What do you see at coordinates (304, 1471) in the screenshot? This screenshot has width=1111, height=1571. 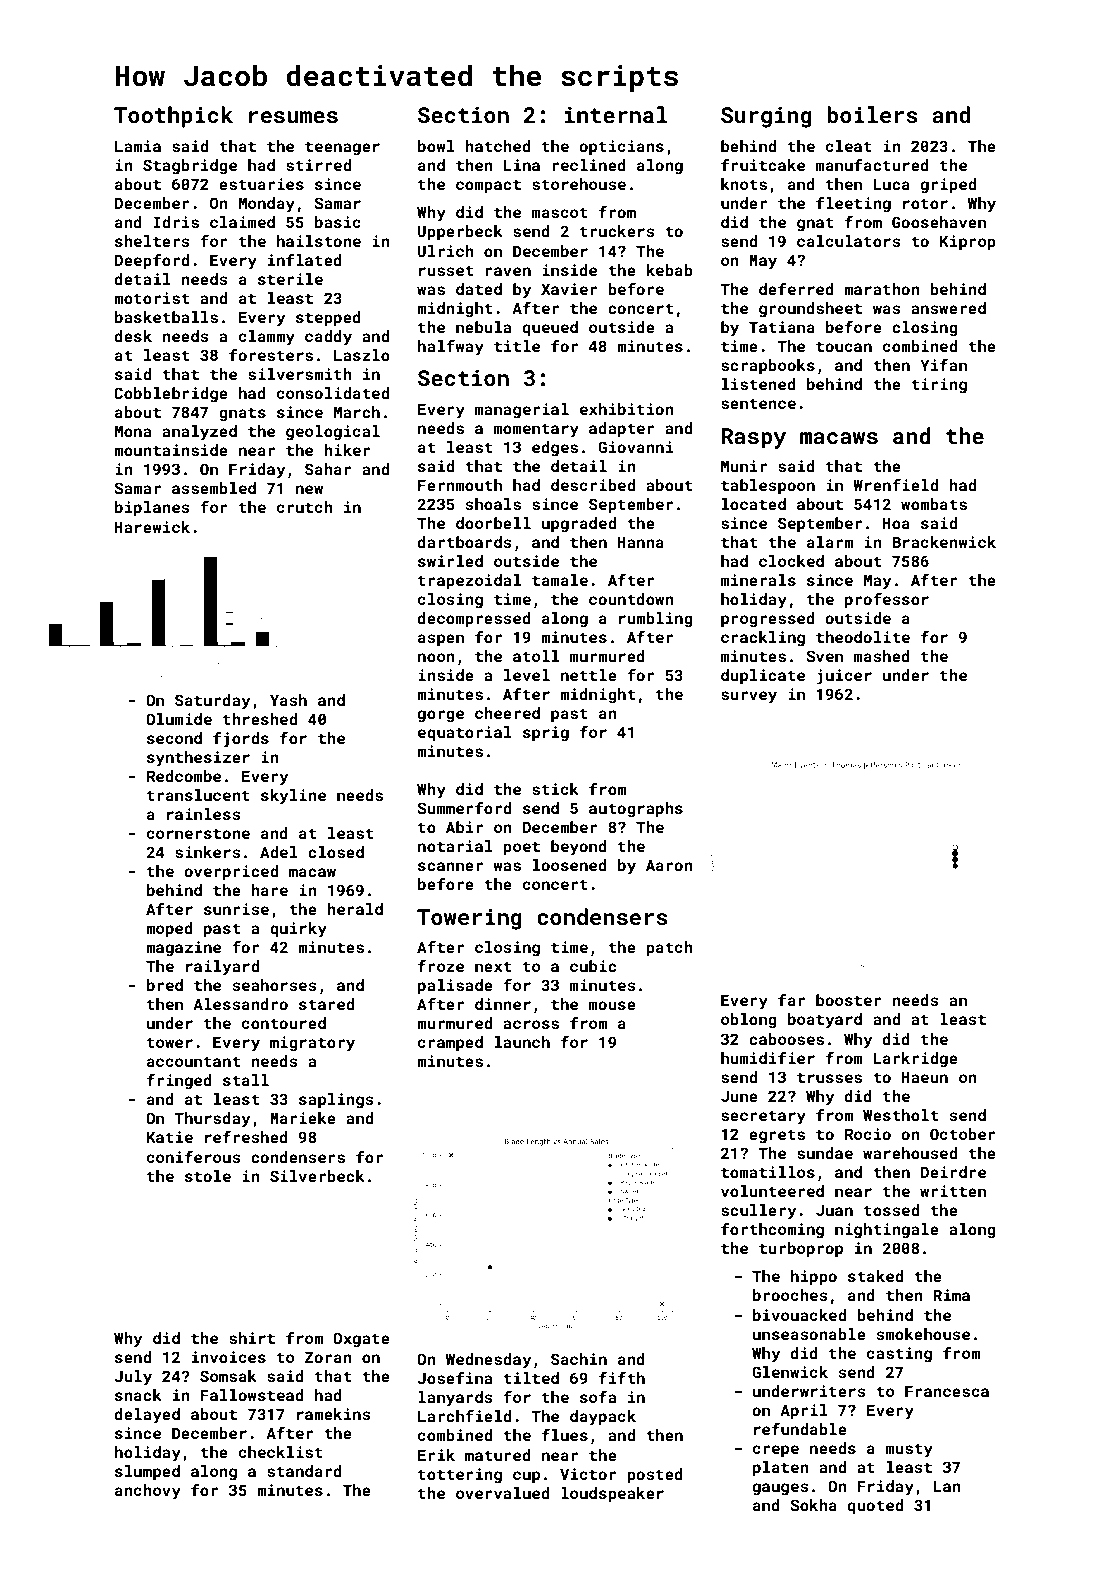 I see `standard` at bounding box center [304, 1471].
